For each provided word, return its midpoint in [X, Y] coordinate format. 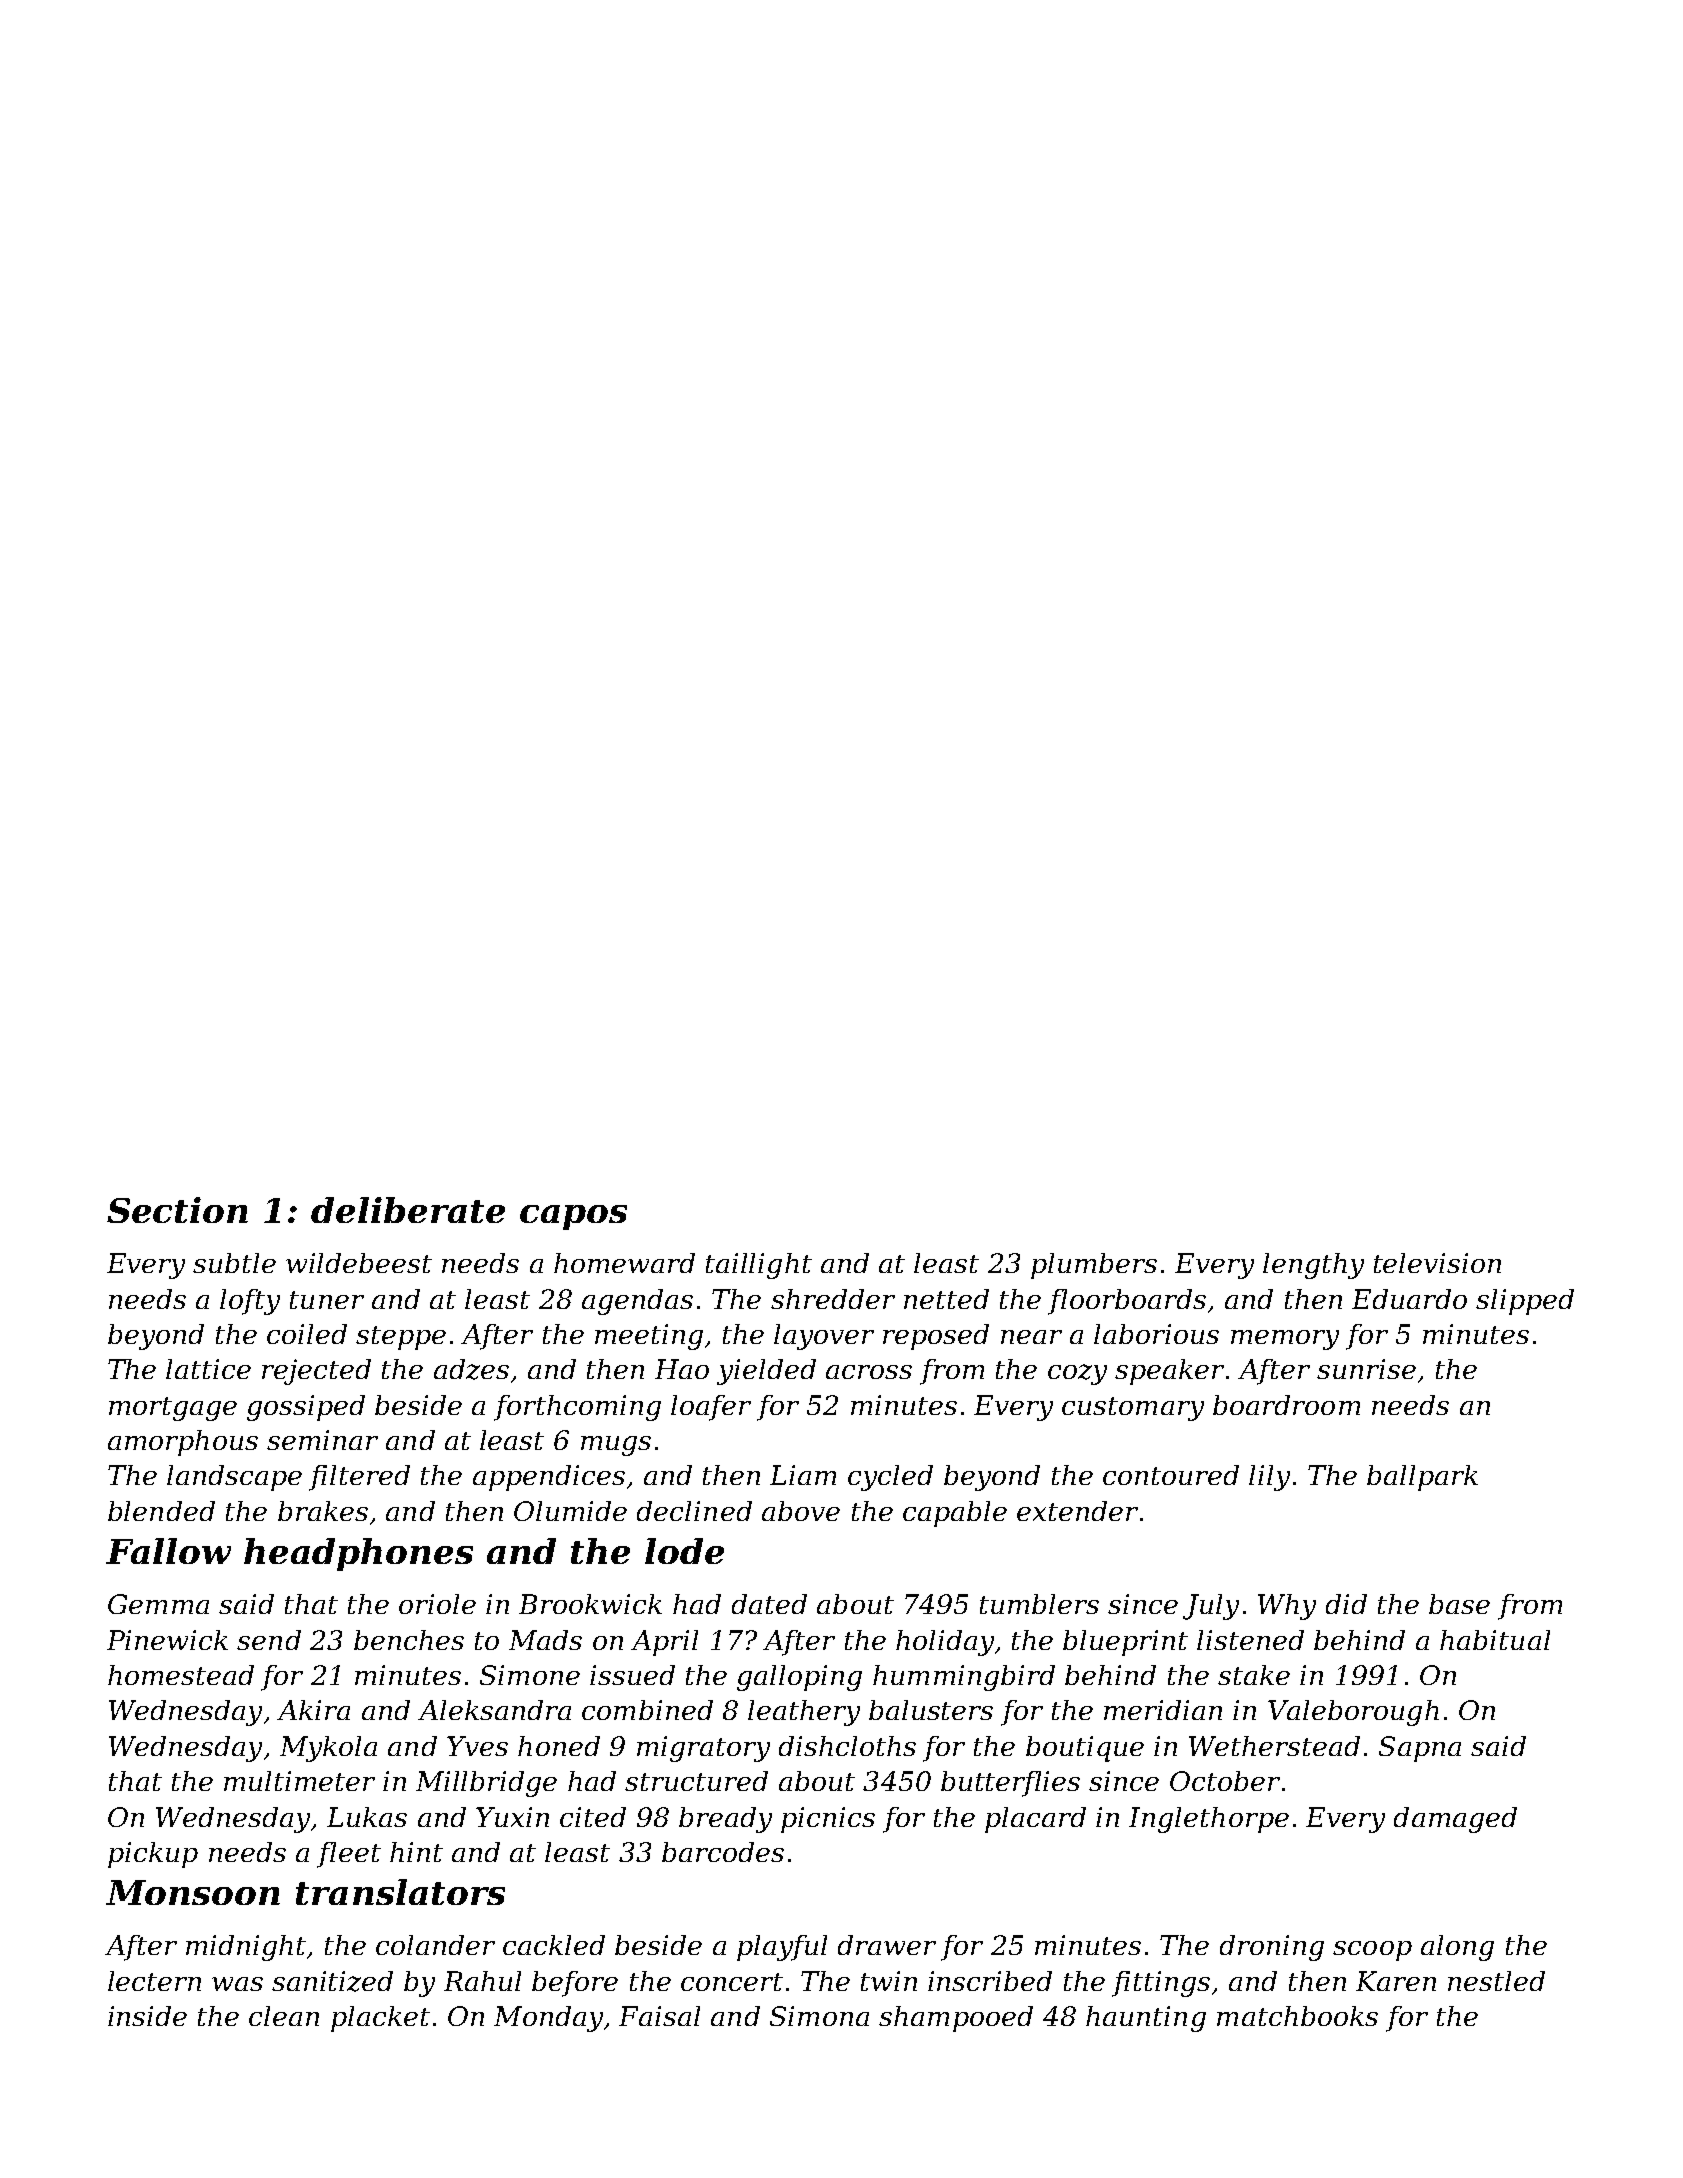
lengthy [1313, 1266]
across [869, 1372]
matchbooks [1297, 2016]
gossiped [306, 1408]
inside [147, 2016]
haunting [1146, 2019]
